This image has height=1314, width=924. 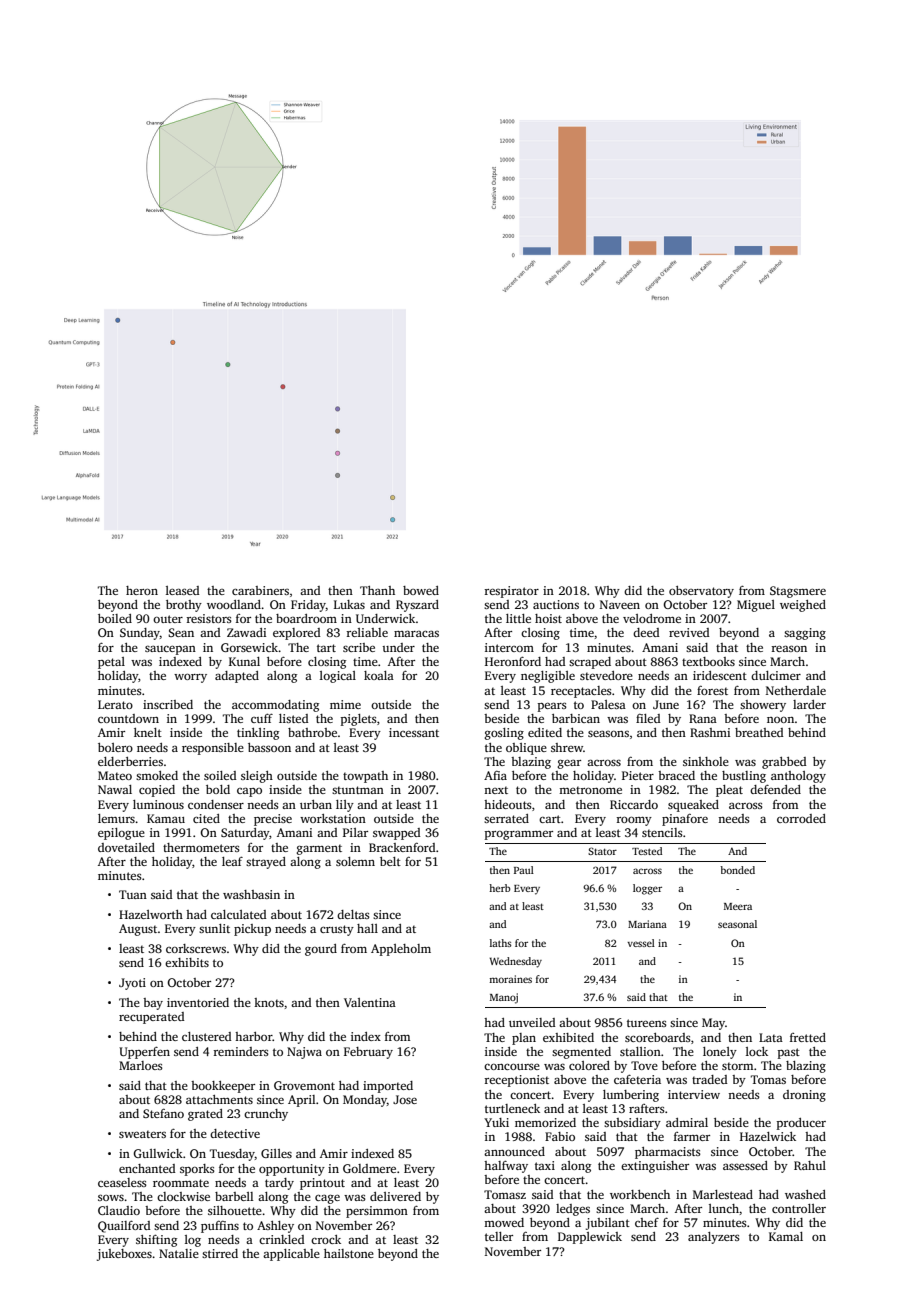 What do you see at coordinates (689, 632) in the image?
I see `revived` at bounding box center [689, 632].
